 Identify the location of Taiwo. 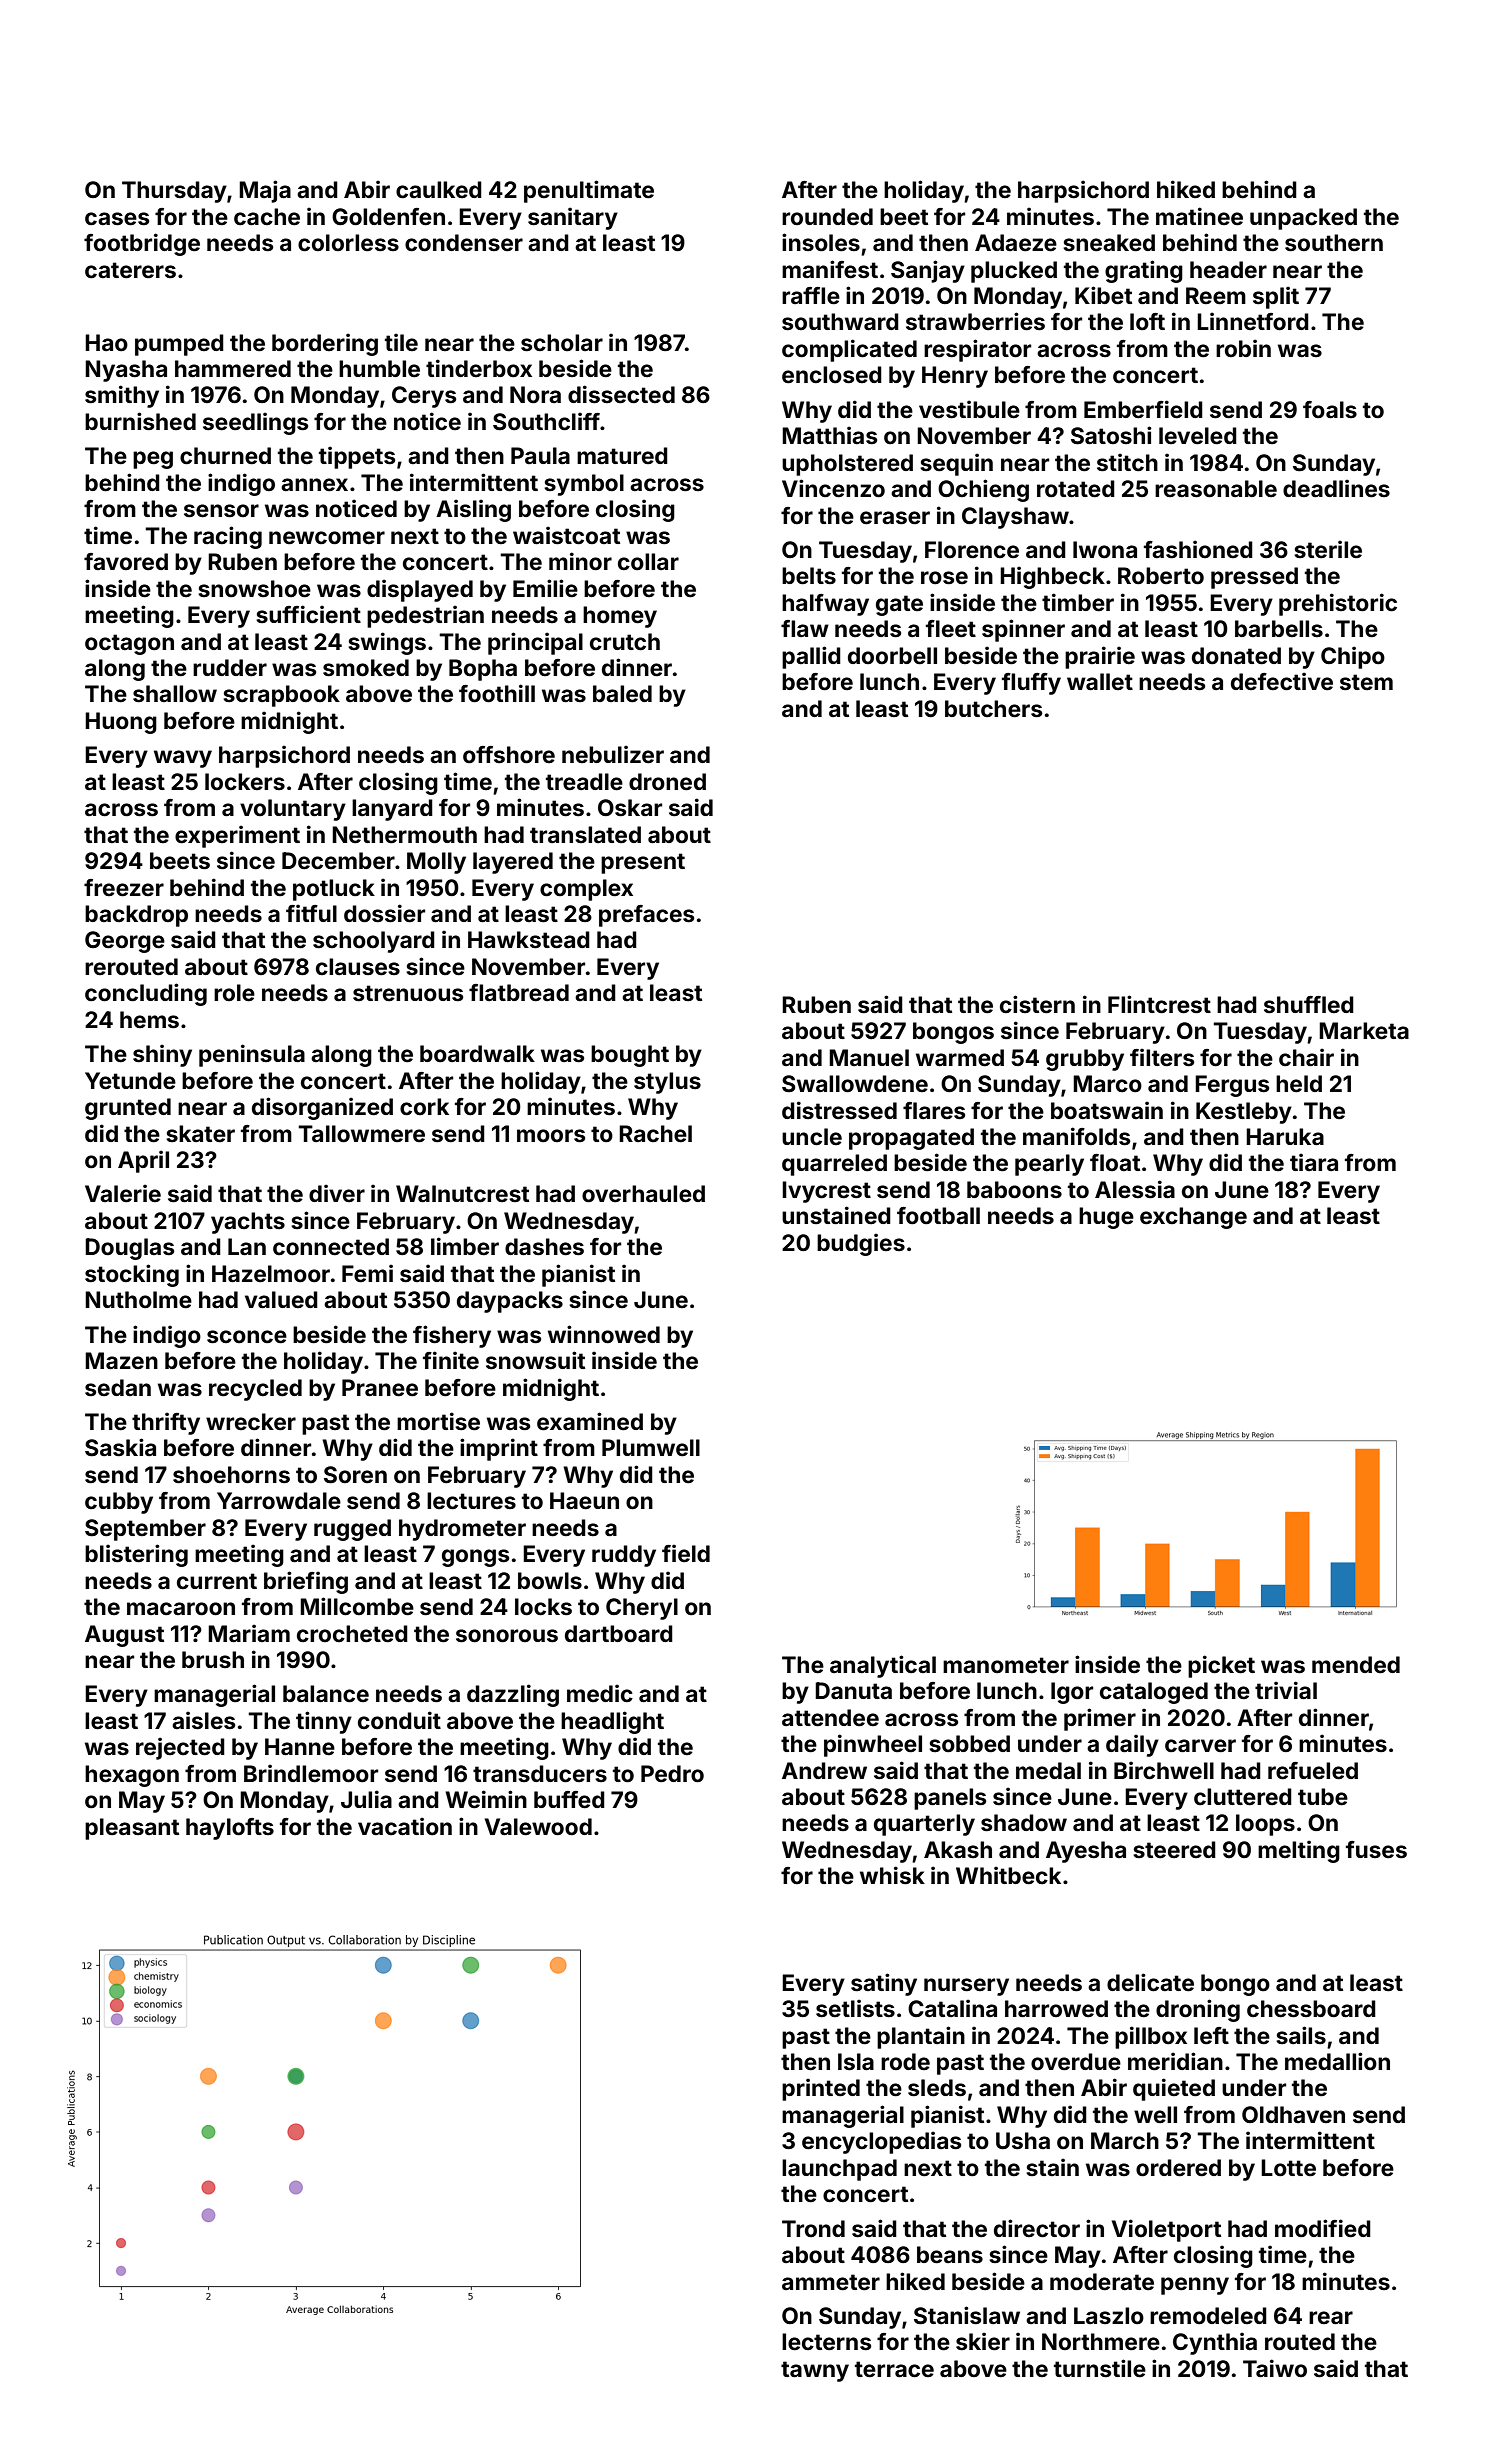
(1275, 2368).
